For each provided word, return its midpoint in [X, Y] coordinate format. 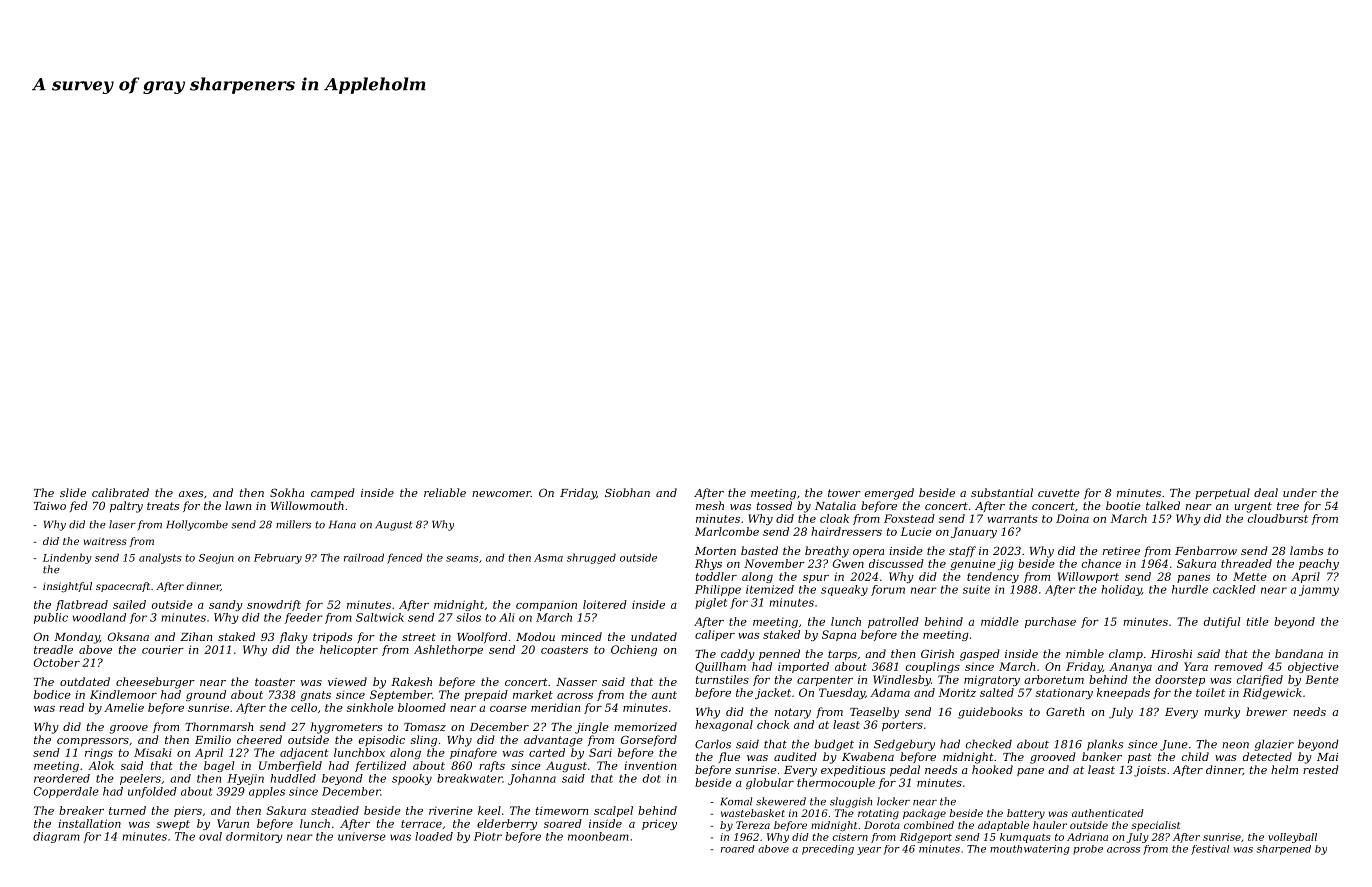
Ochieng [634, 650]
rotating [878, 815]
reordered [62, 778]
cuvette [1059, 493]
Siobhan [627, 492]
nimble [1085, 653]
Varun [233, 823]
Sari [600, 752]
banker [1102, 756]
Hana [342, 524]
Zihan [196, 636]
